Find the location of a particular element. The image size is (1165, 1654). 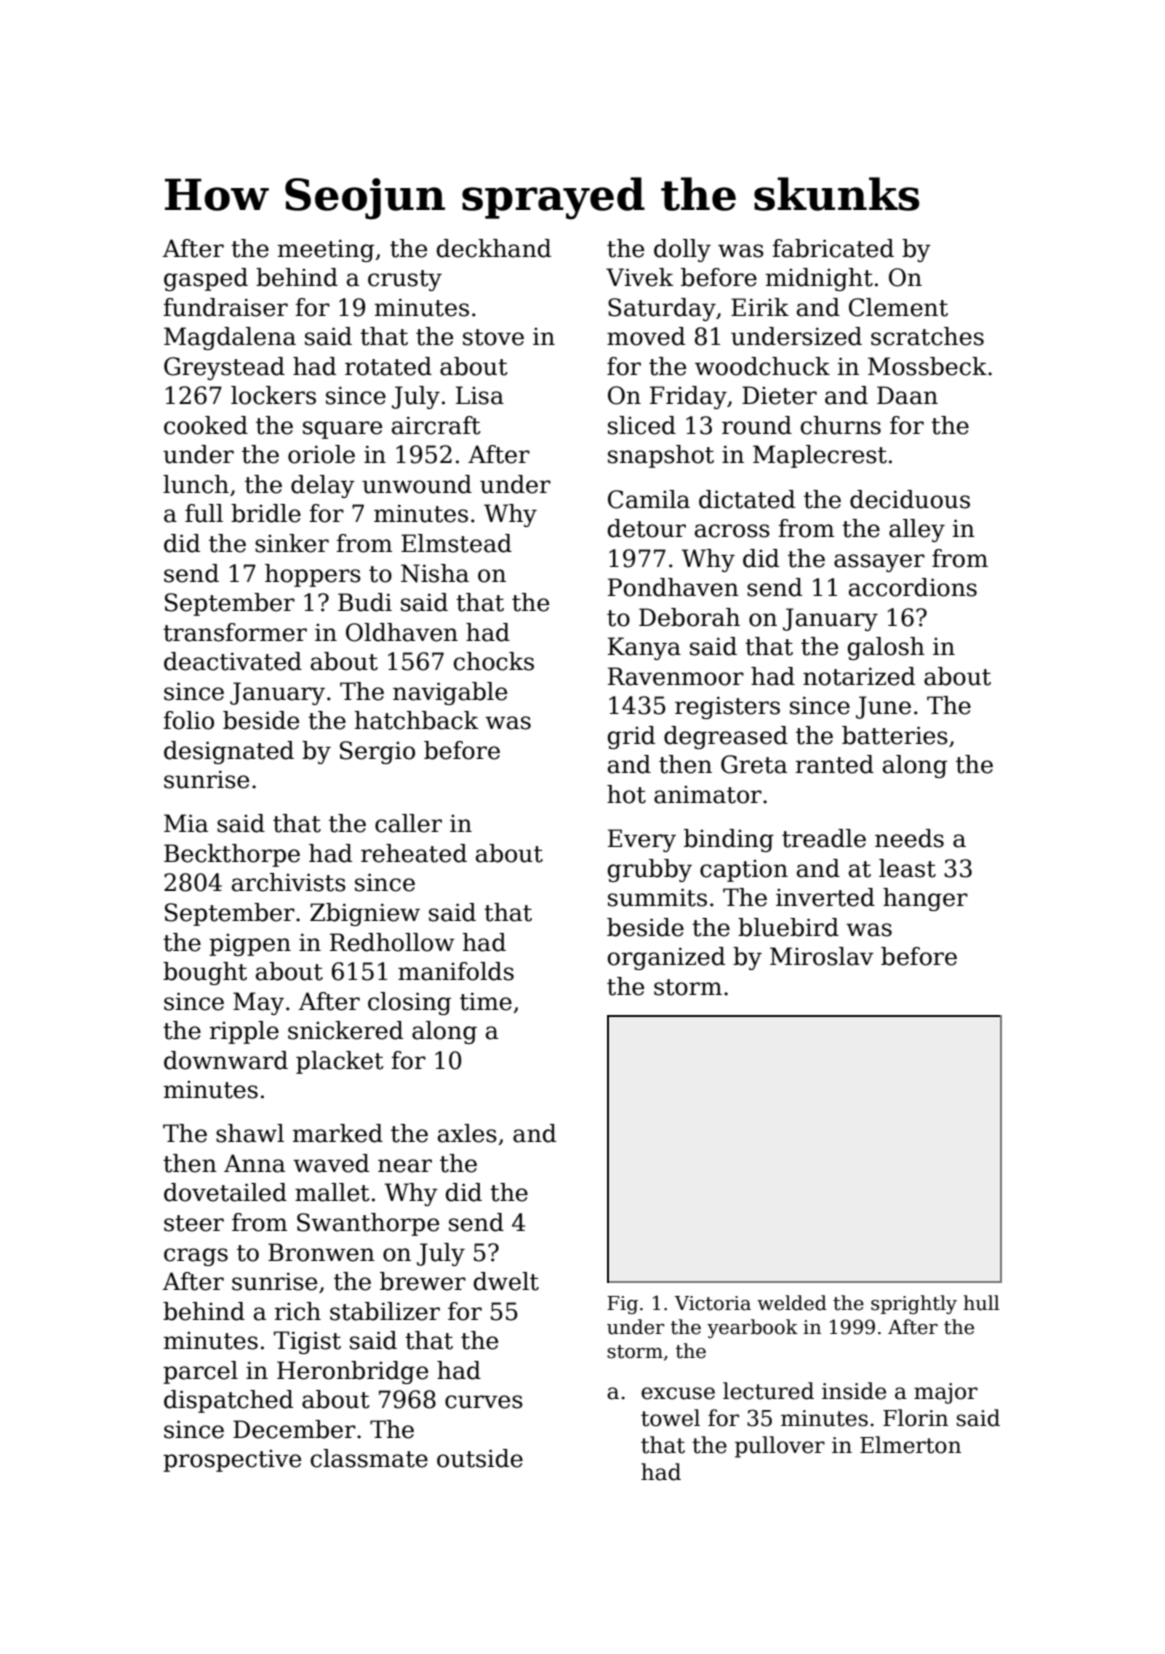

Pondhaven is located at coordinates (673, 587).
